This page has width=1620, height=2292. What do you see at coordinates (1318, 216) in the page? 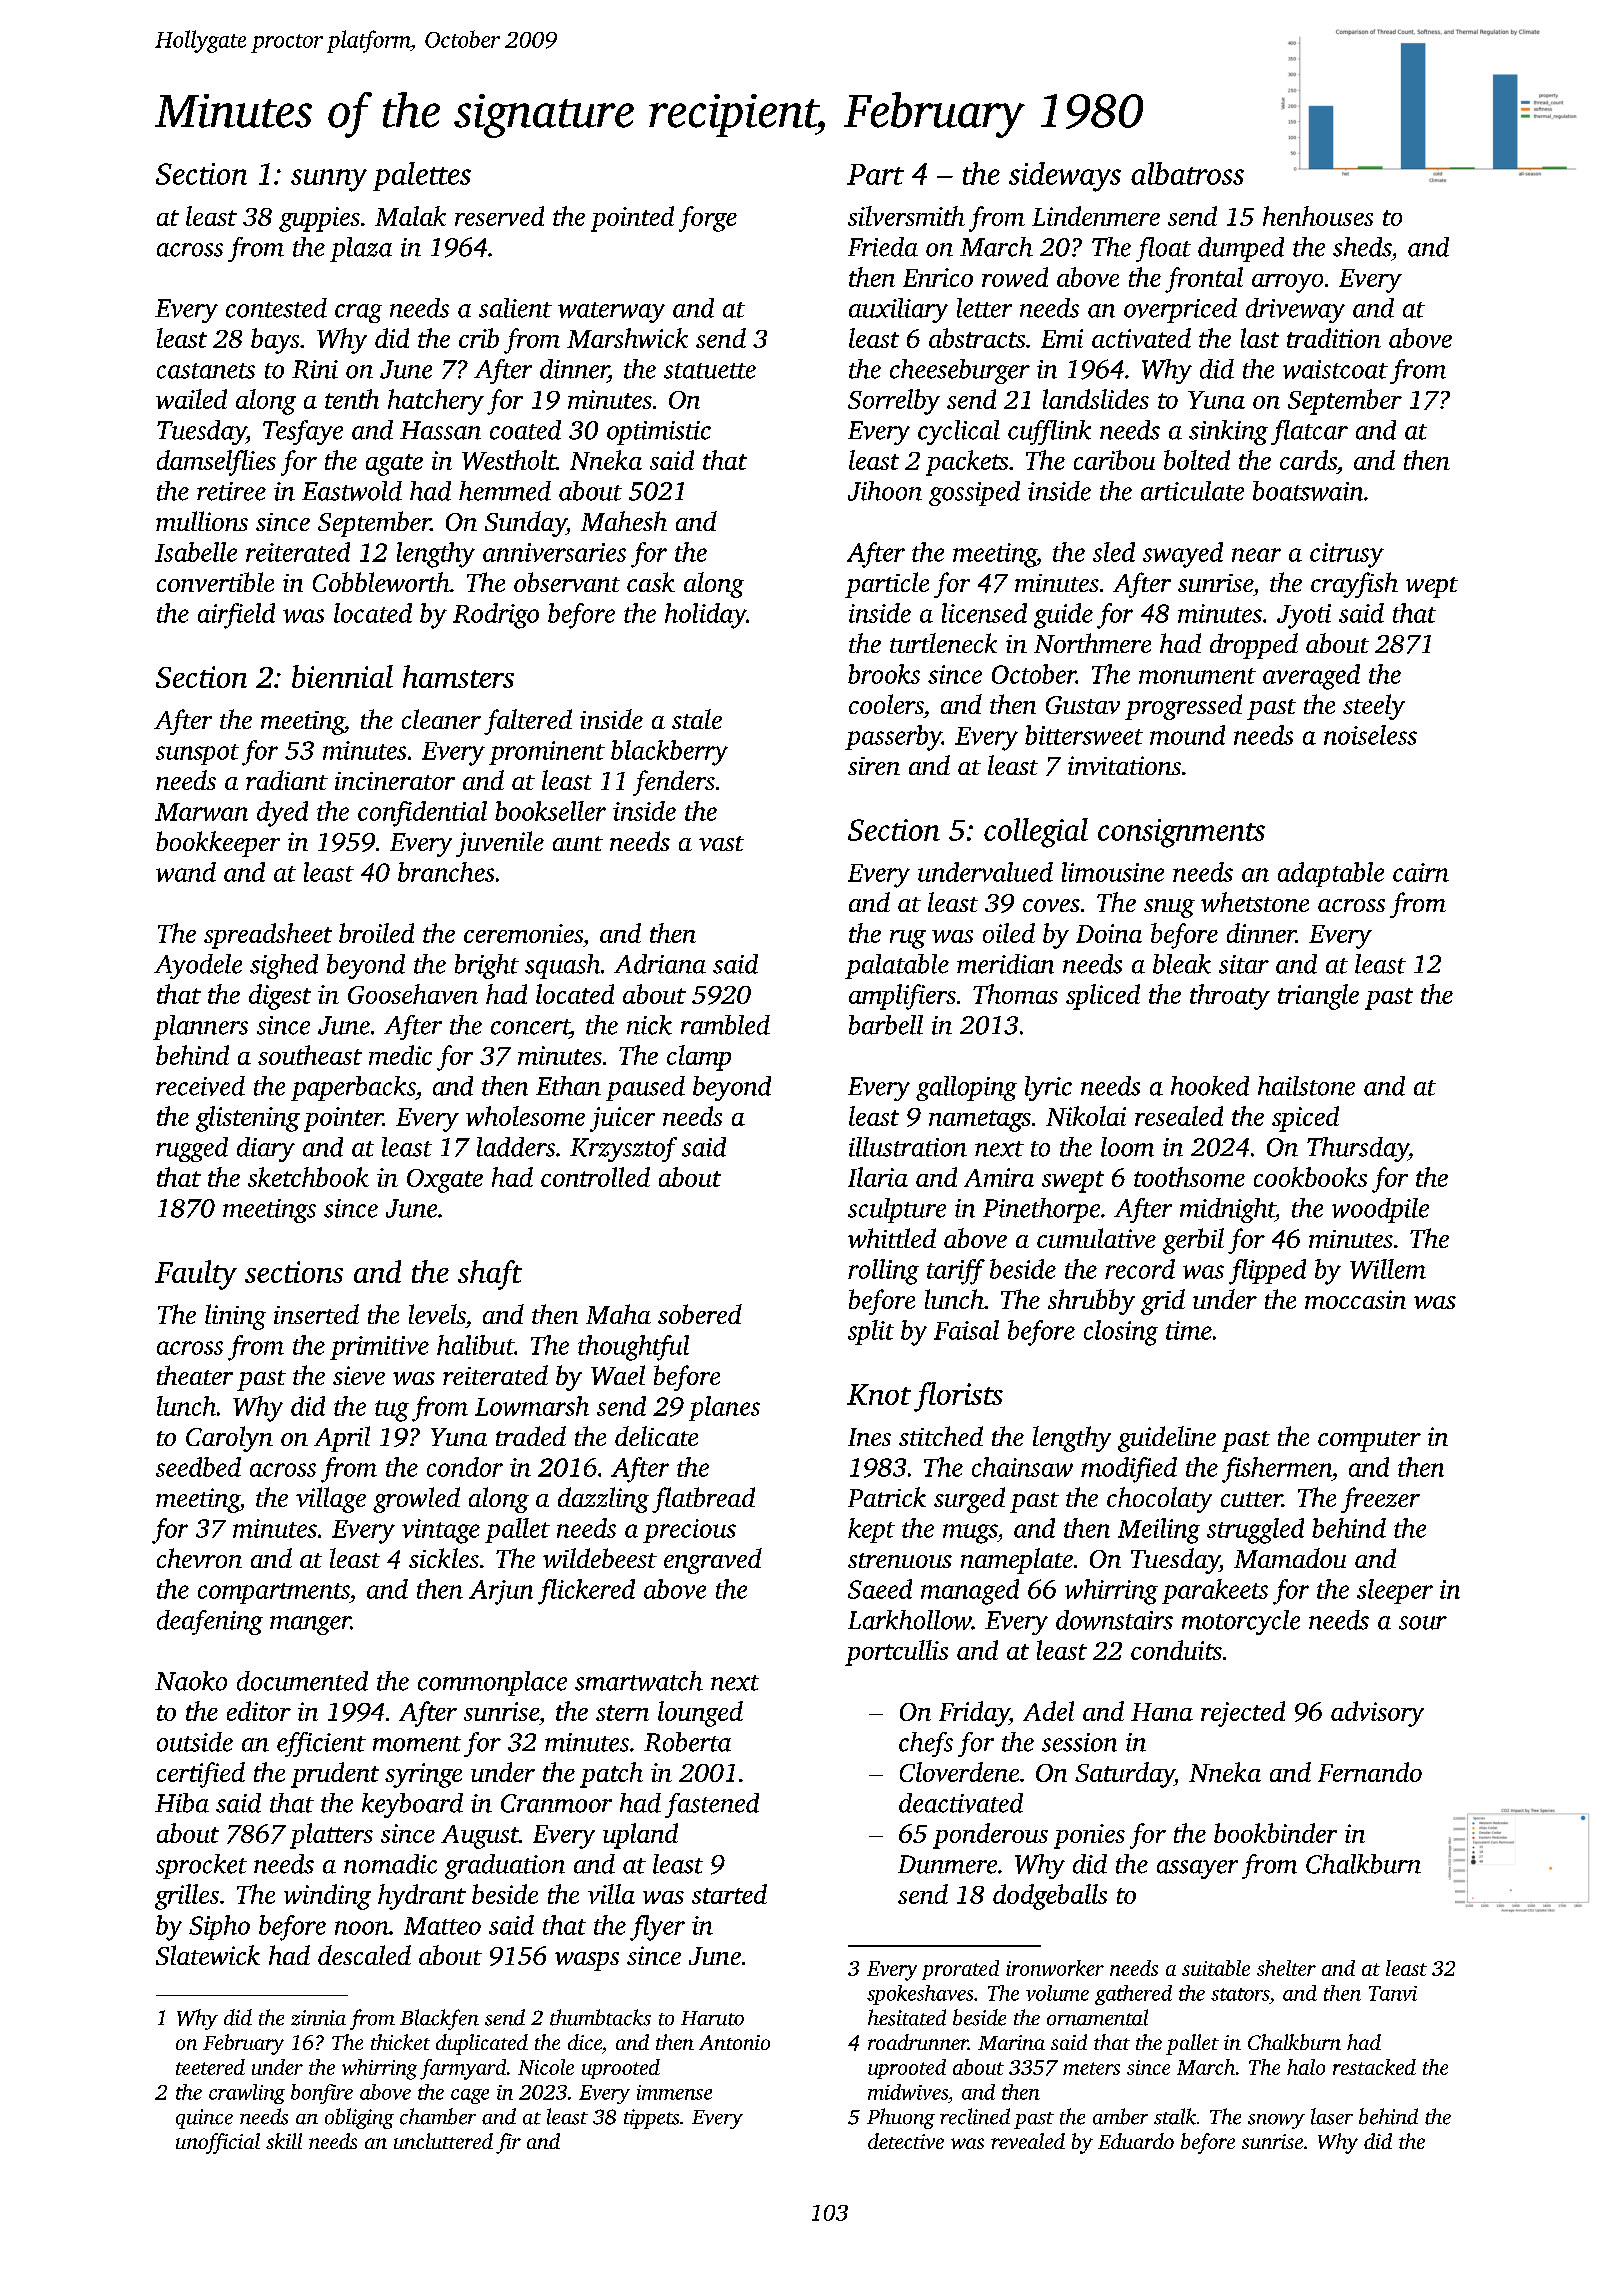
I see `henhouses` at bounding box center [1318, 216].
